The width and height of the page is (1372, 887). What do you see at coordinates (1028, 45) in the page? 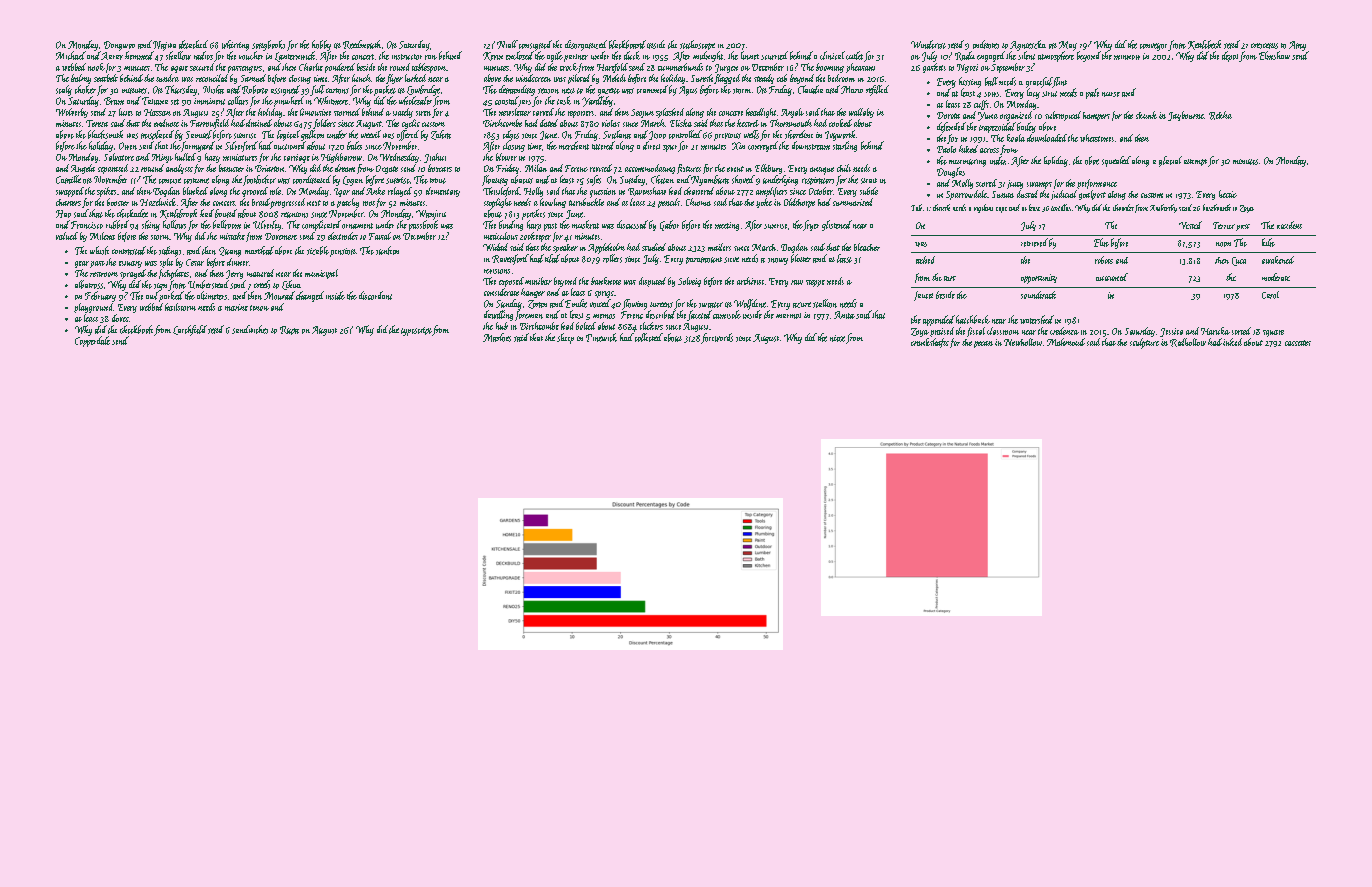
I see `Agnieszka` at bounding box center [1028, 45].
